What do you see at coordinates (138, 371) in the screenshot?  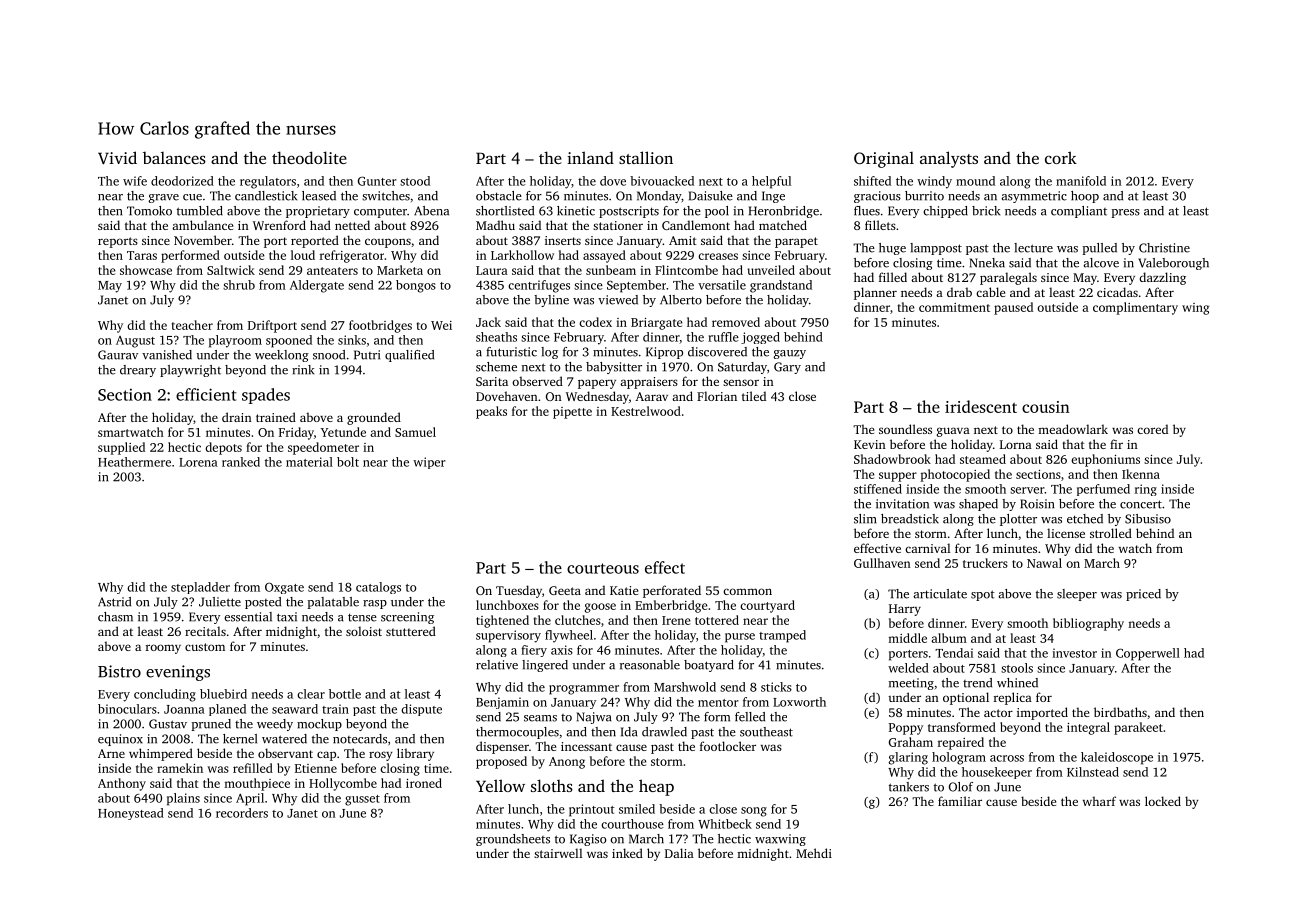 I see `dreary` at bounding box center [138, 371].
